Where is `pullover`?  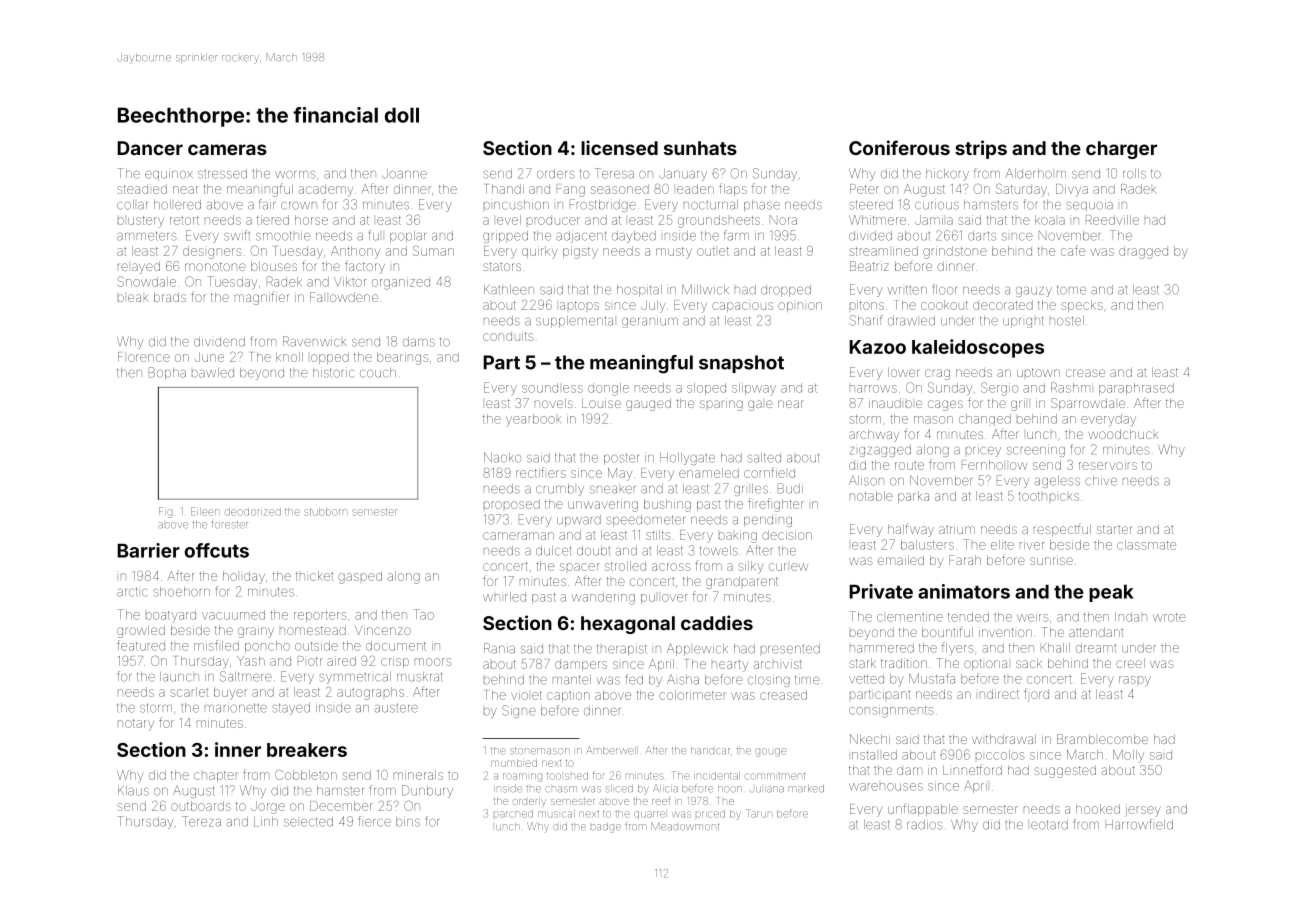
pullover is located at coordinates (664, 599).
